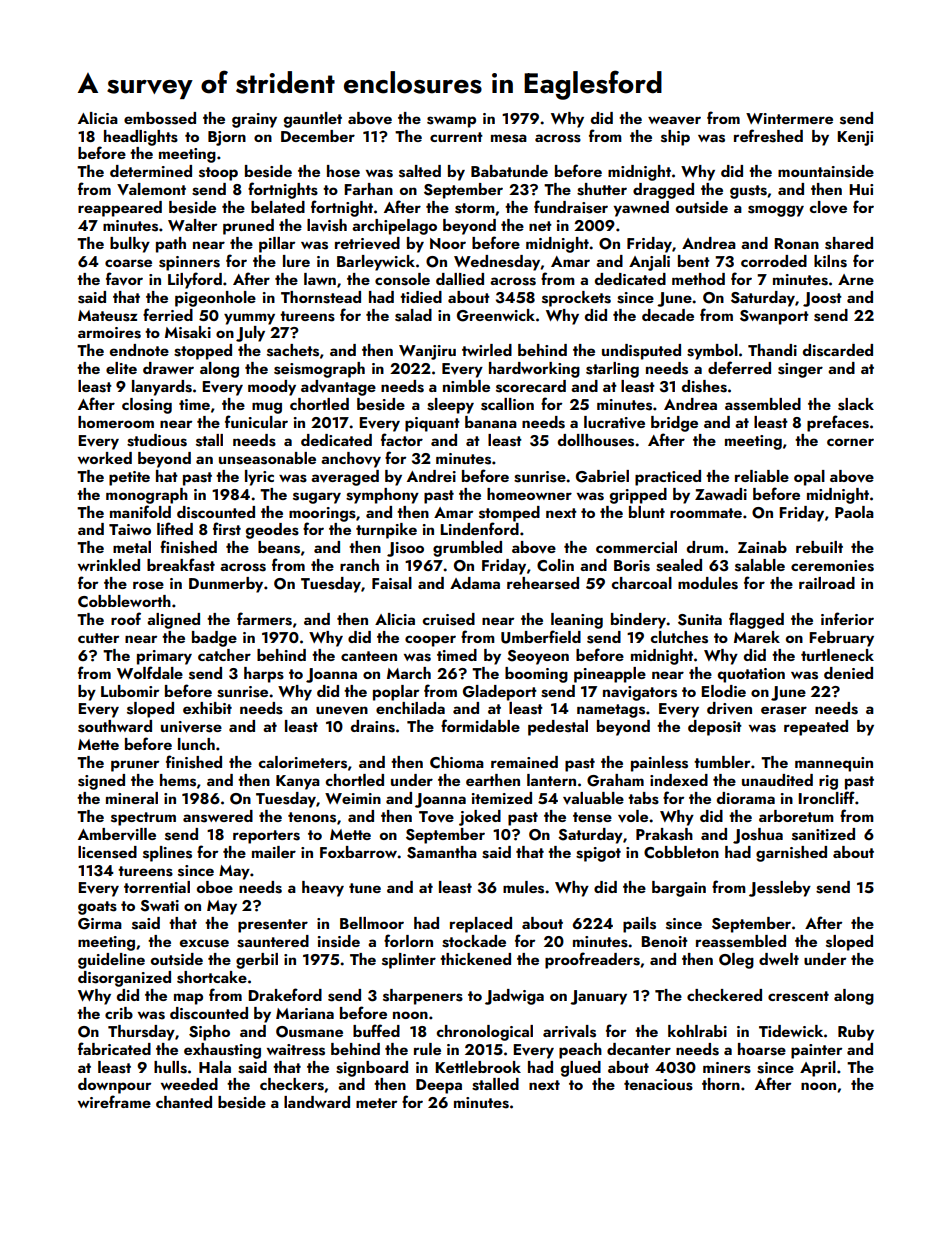 The height and width of the document is (1233, 952). I want to click on shutter, so click(602, 189).
